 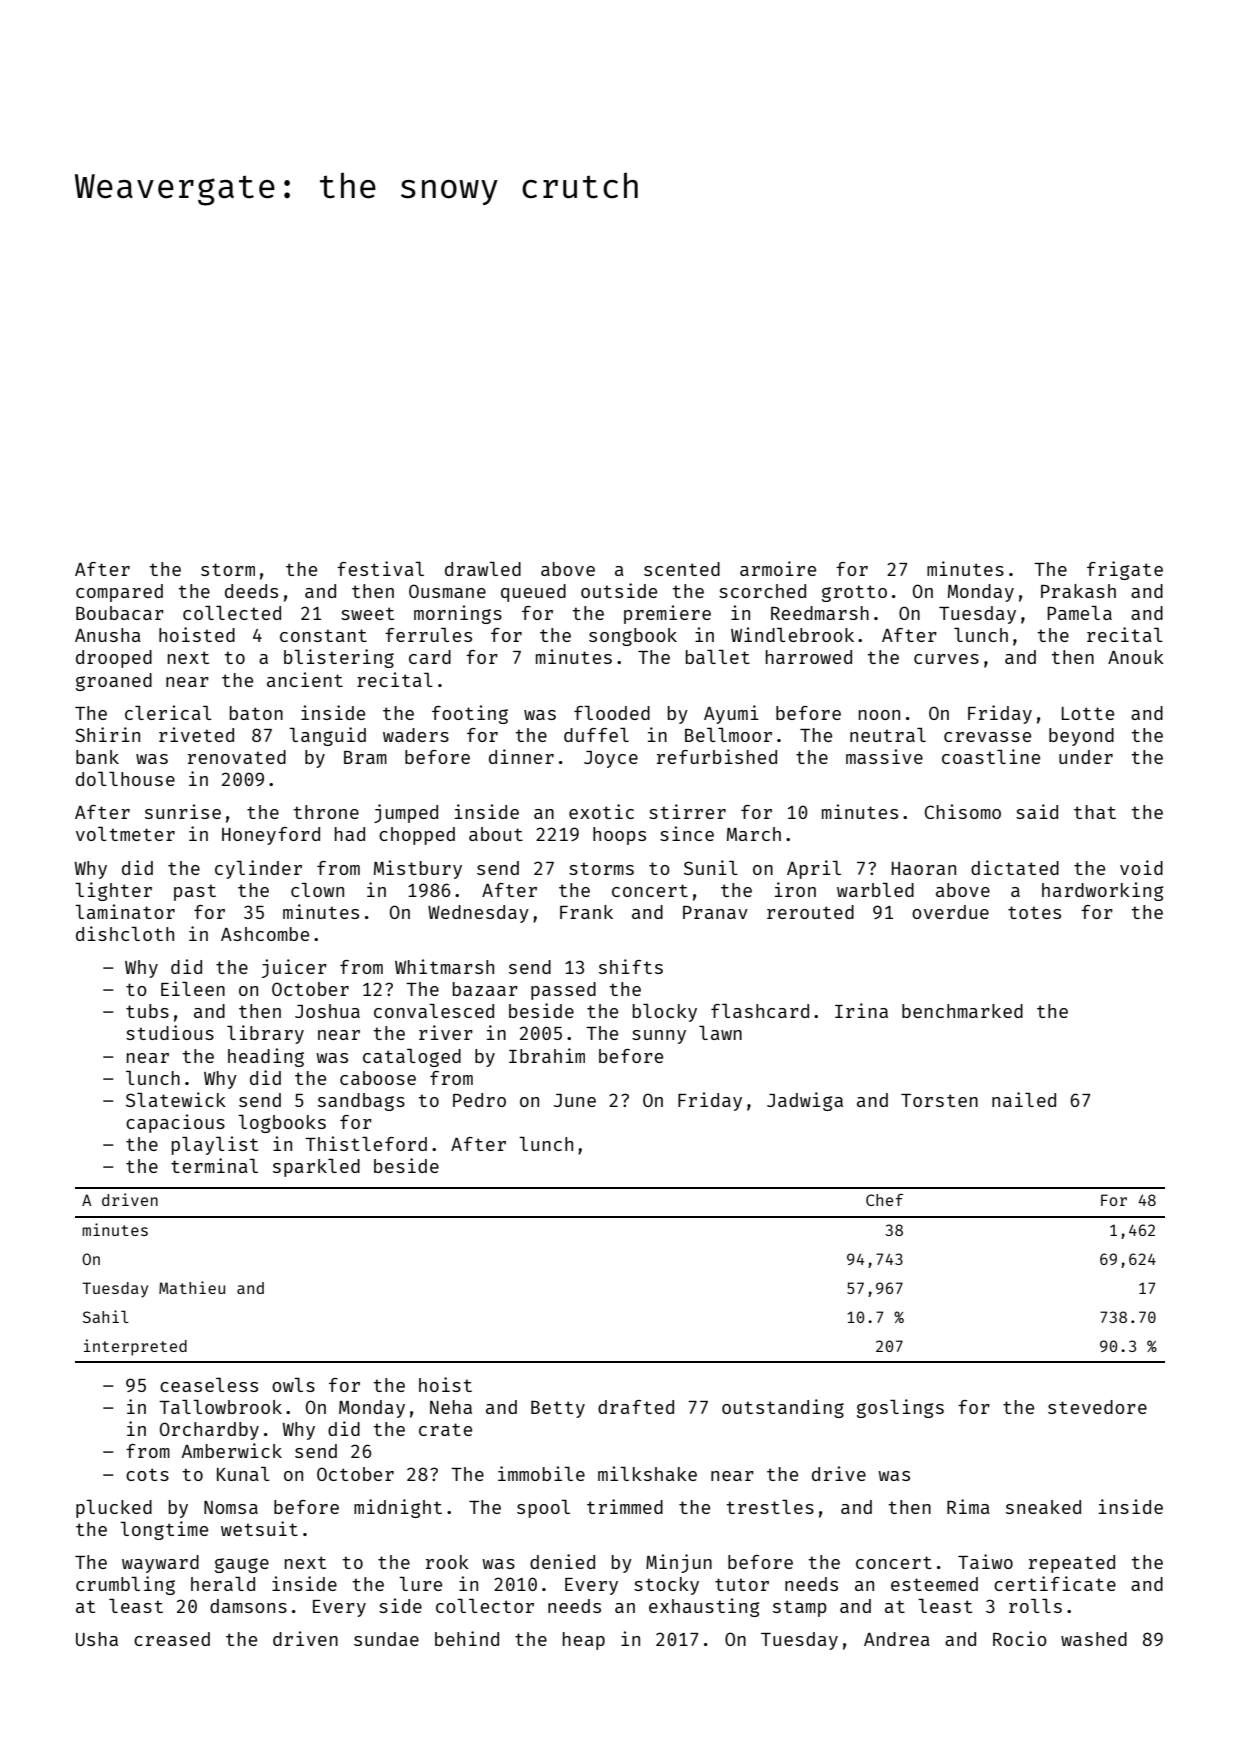 I want to click on curves, so click(x=946, y=659).
